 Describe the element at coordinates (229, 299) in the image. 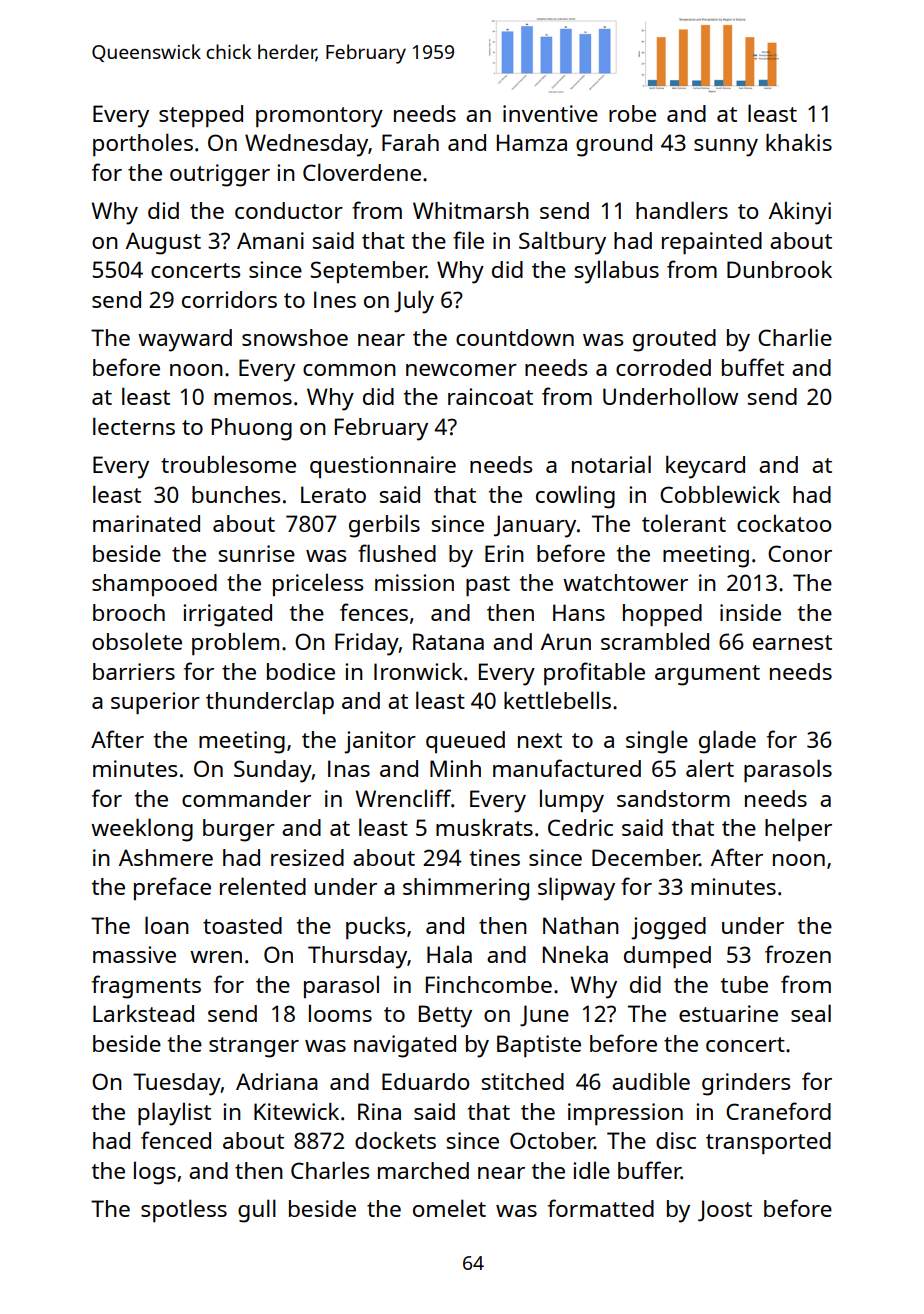

I see `corridors` at that location.
